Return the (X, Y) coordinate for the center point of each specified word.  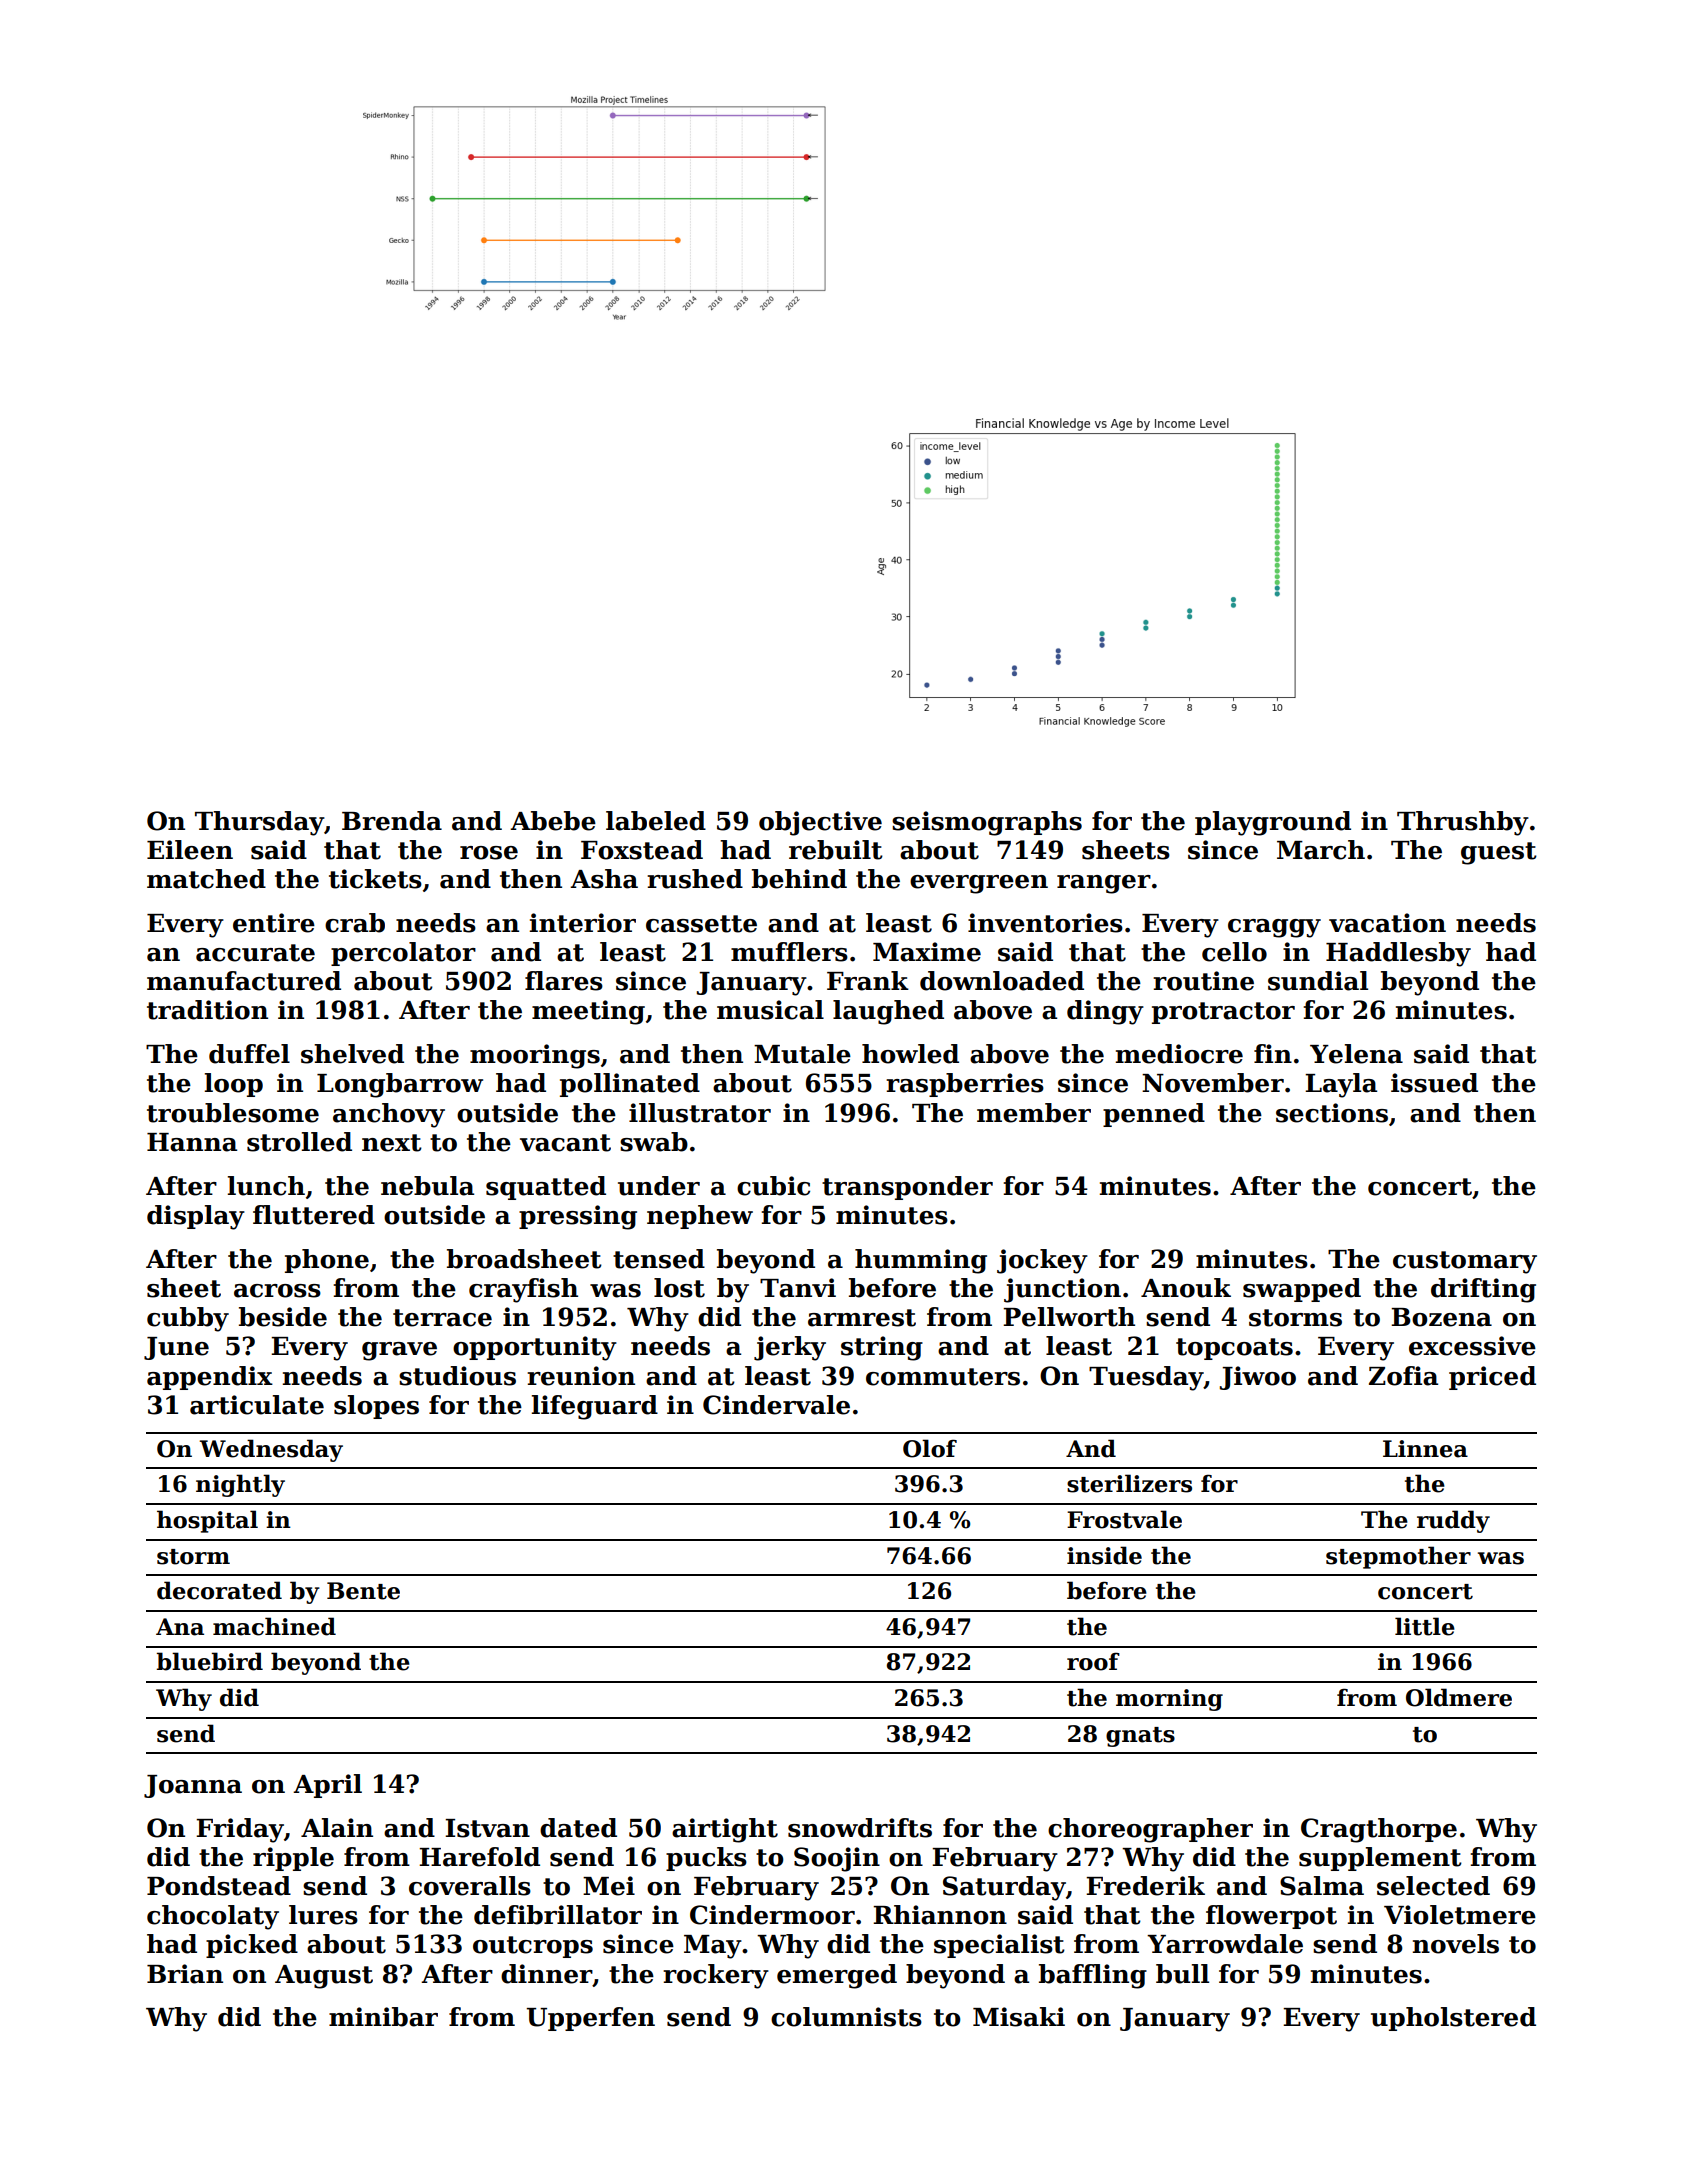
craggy (1274, 928)
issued (1434, 1083)
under (659, 1186)
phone (327, 1261)
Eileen (190, 850)
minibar (383, 2017)
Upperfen (591, 2019)
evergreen (979, 884)
